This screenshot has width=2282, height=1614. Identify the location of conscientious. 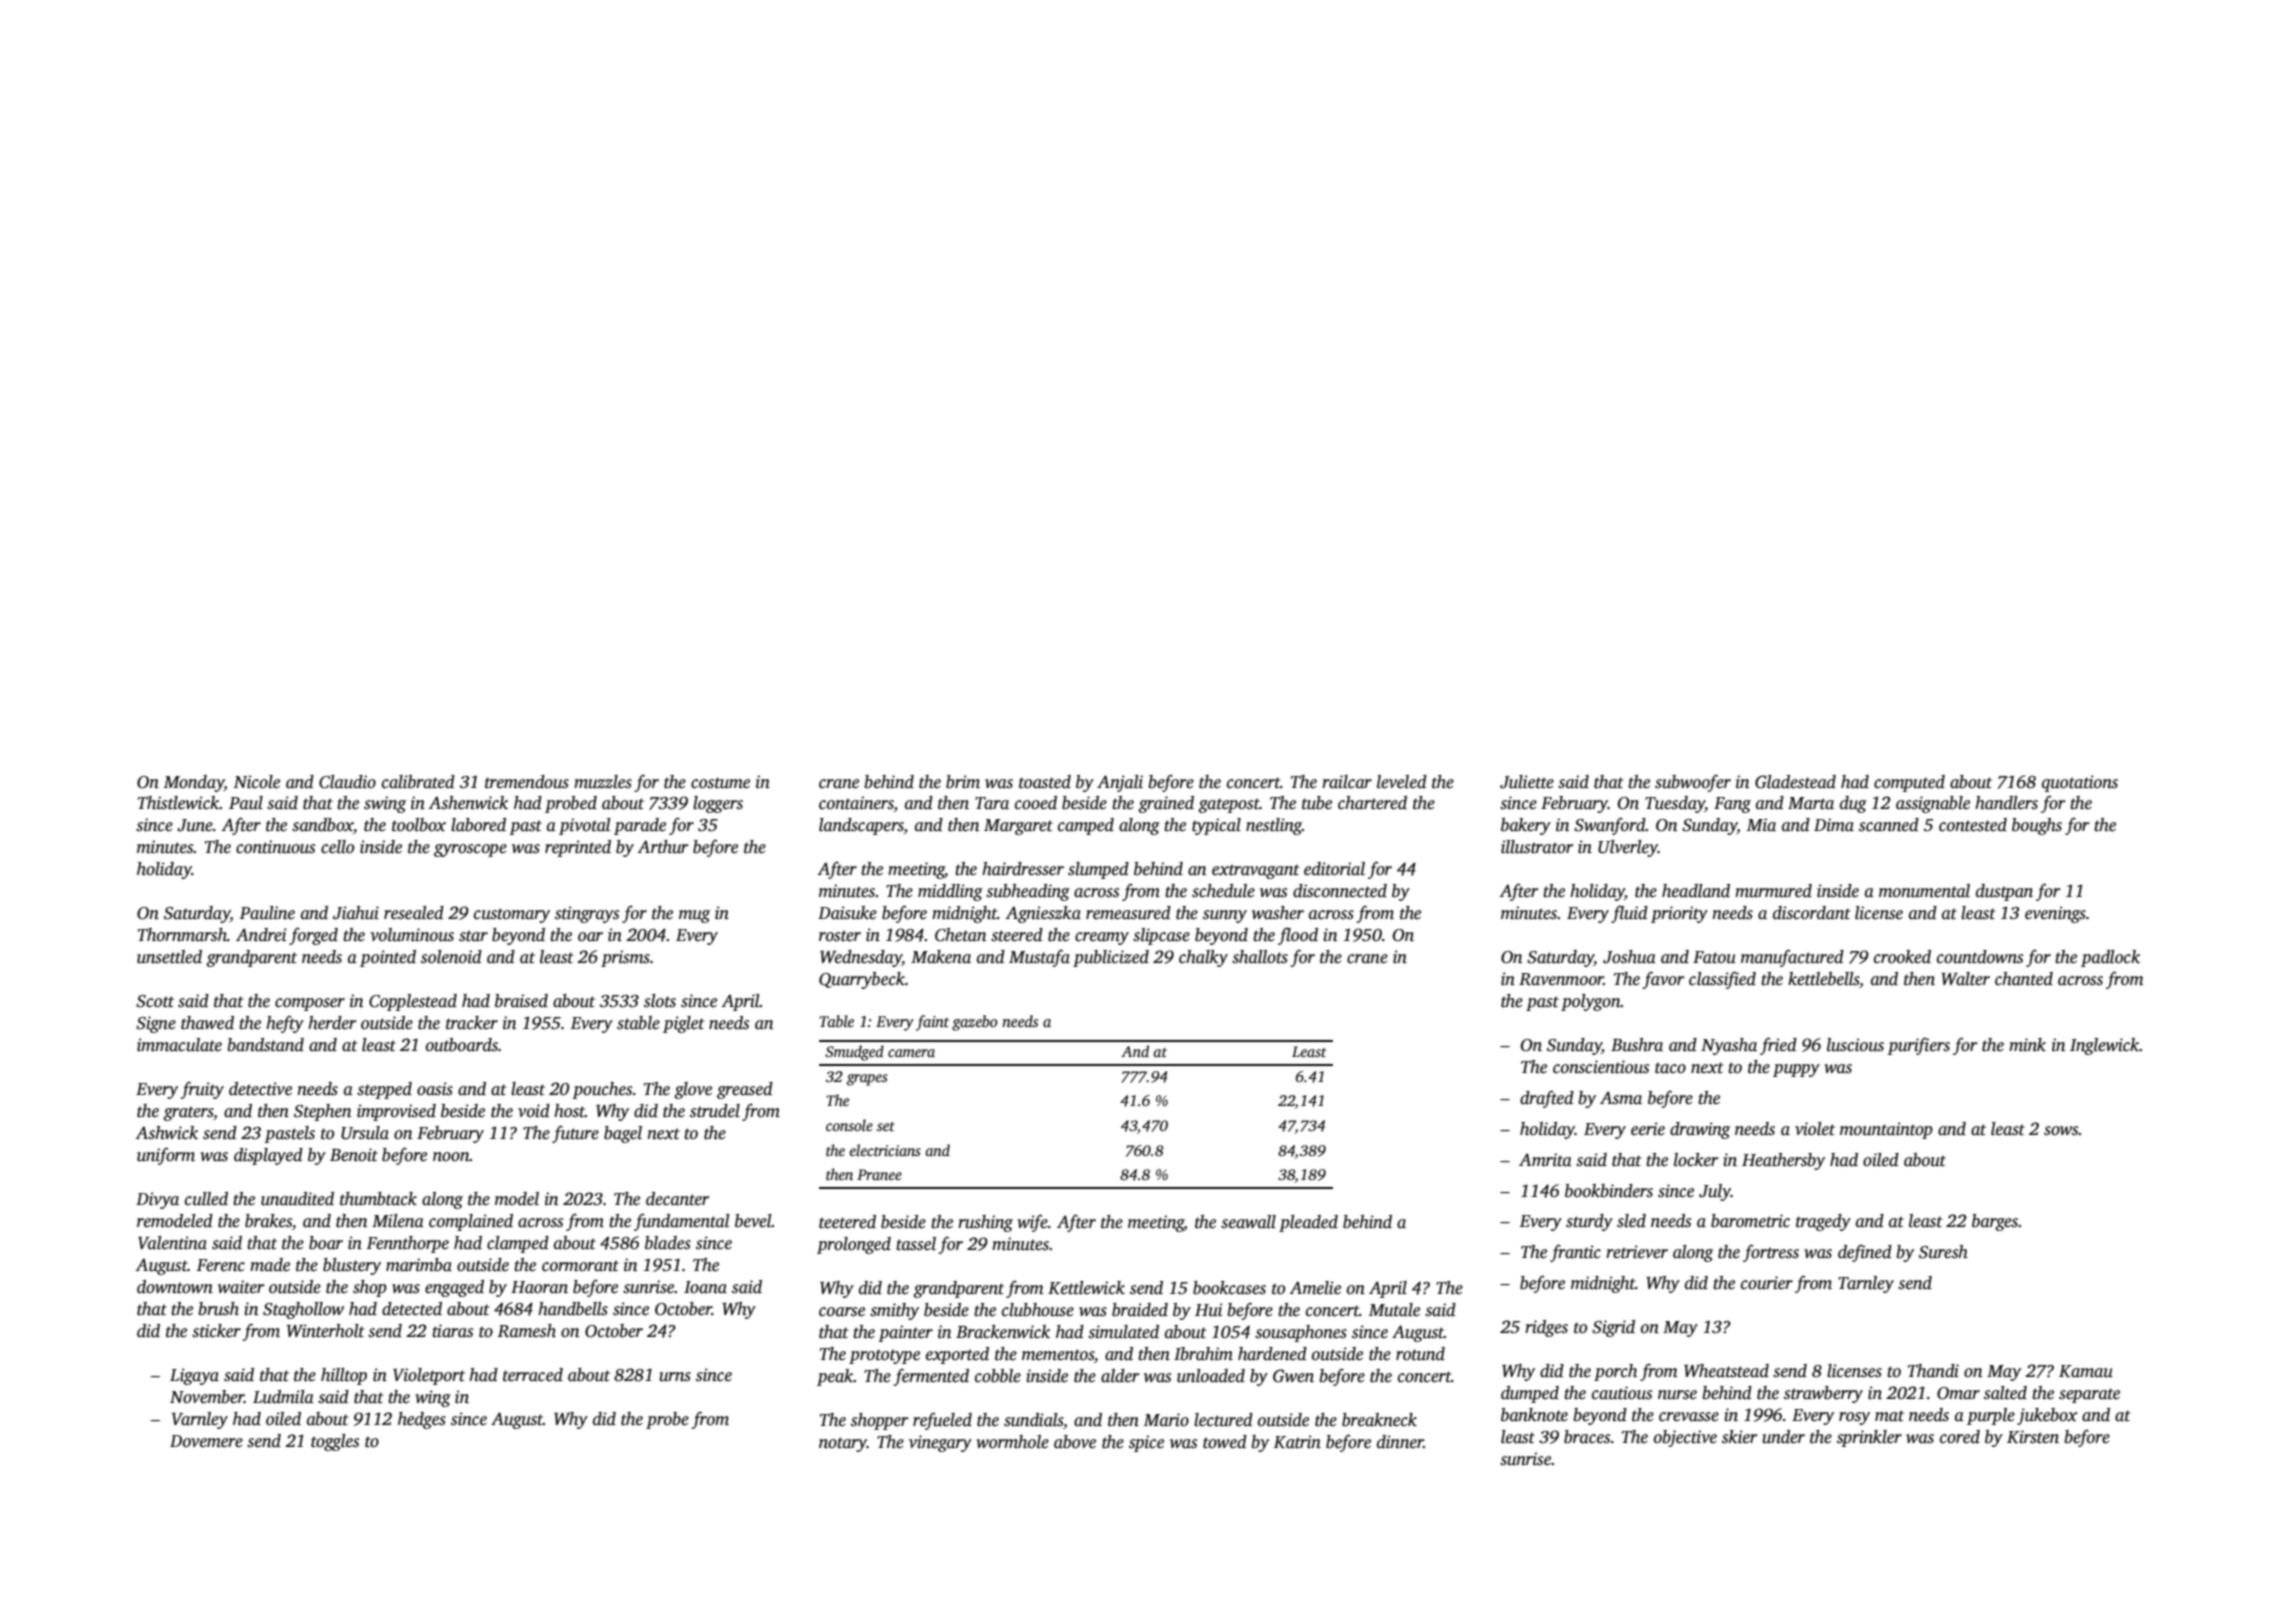
(1601, 1067).
